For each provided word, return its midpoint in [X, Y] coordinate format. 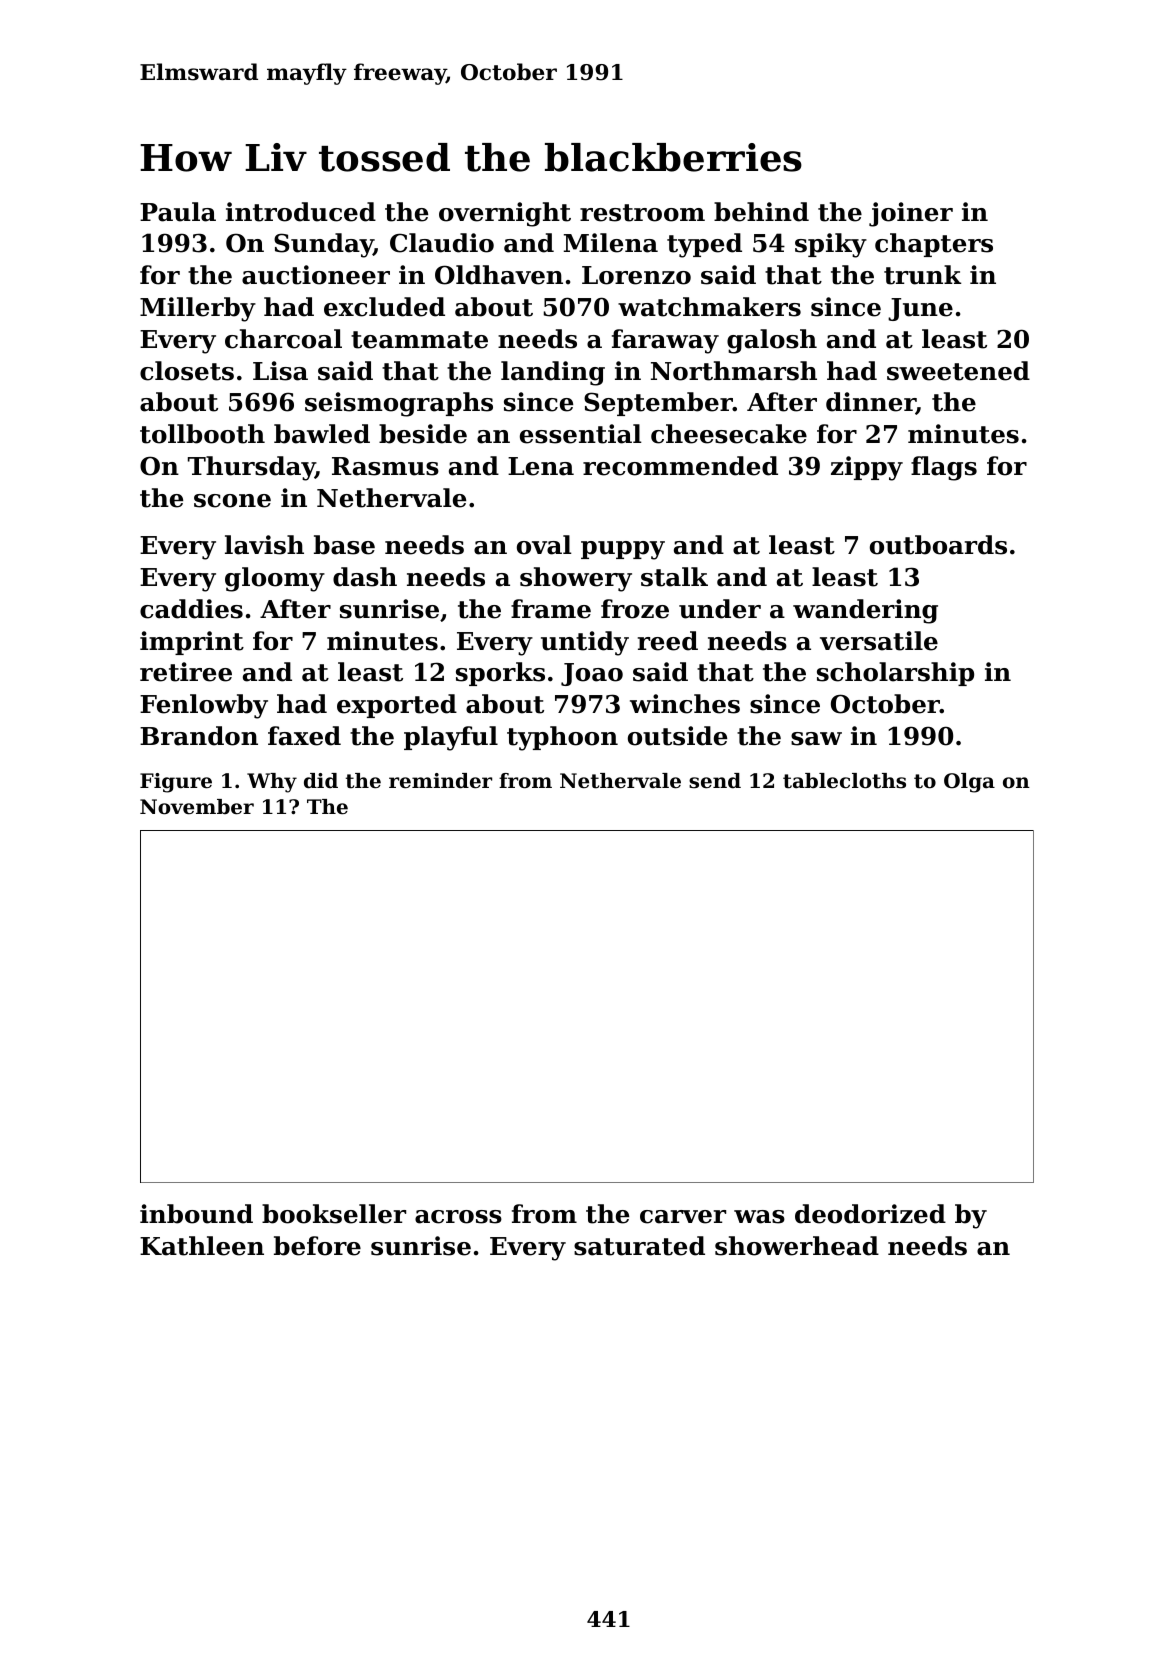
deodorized [870, 1214]
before [317, 1246]
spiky [831, 245]
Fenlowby [204, 706]
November [197, 807]
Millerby [198, 309]
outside [677, 736]
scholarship [895, 674]
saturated [639, 1246]
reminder [440, 781]
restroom [642, 213]
